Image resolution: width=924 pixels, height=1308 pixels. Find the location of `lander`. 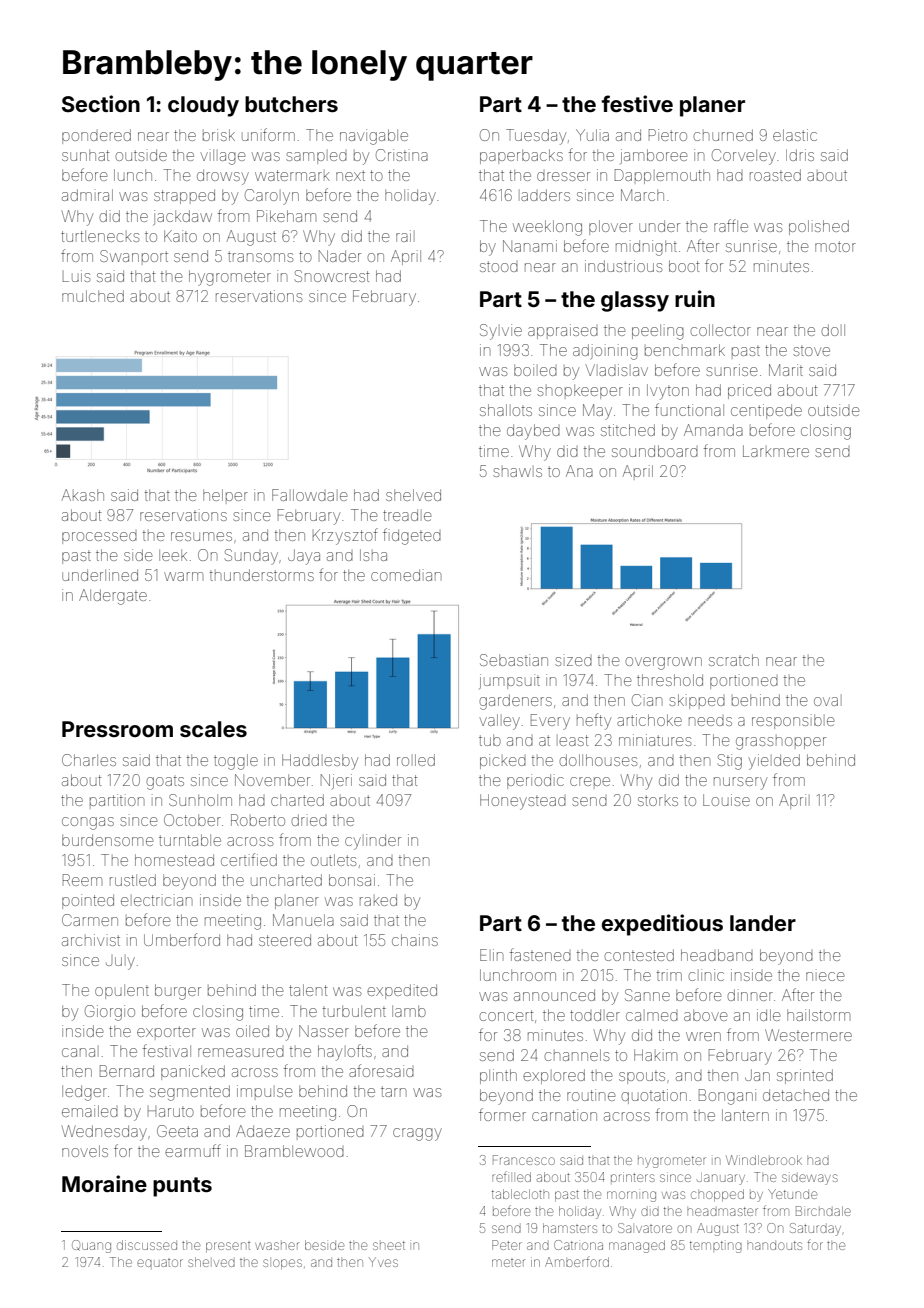

lander is located at coordinates (763, 923).
